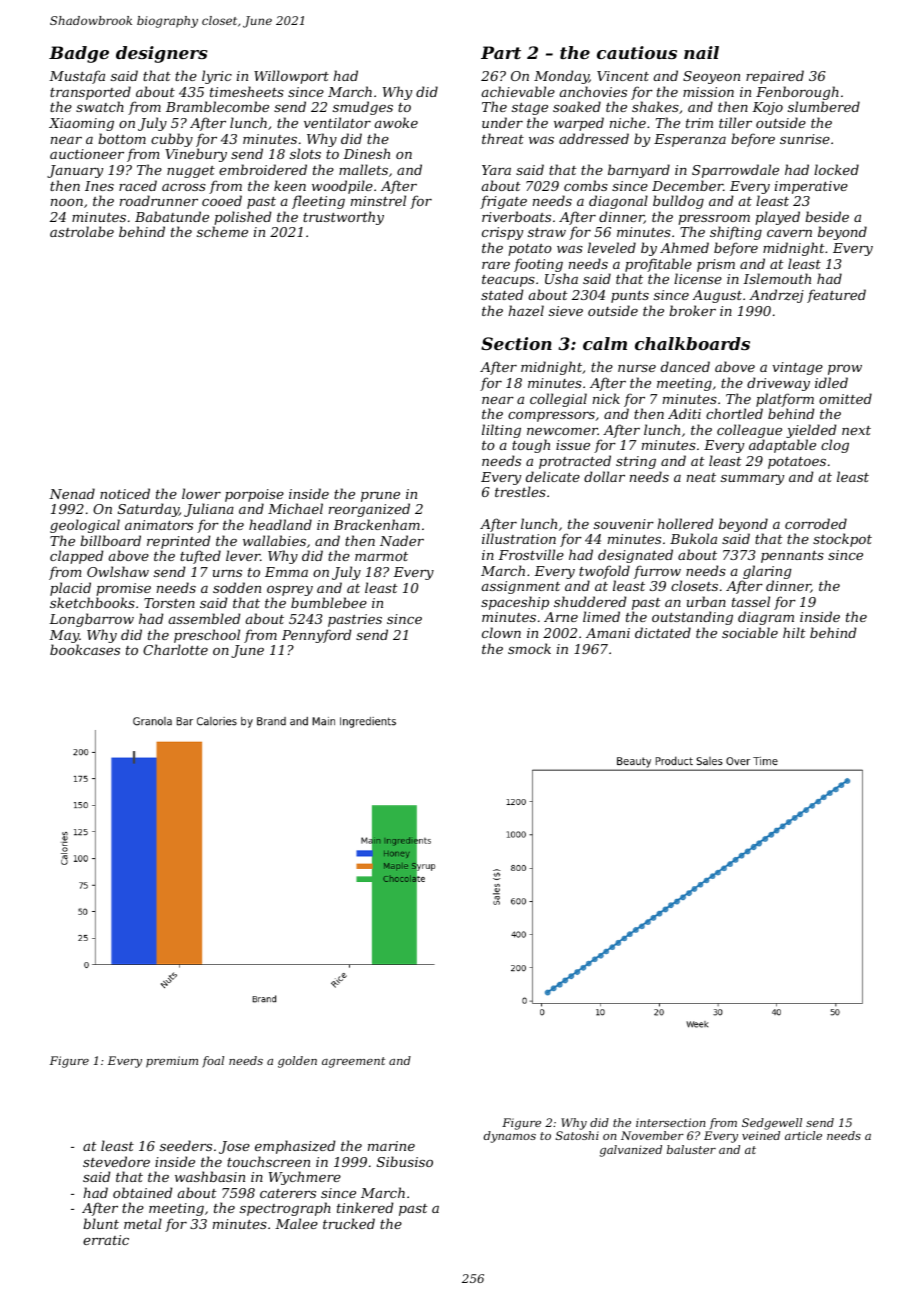 The height and width of the screenshot is (1308, 924). What do you see at coordinates (663, 632) in the screenshot?
I see `dictated` at bounding box center [663, 632].
